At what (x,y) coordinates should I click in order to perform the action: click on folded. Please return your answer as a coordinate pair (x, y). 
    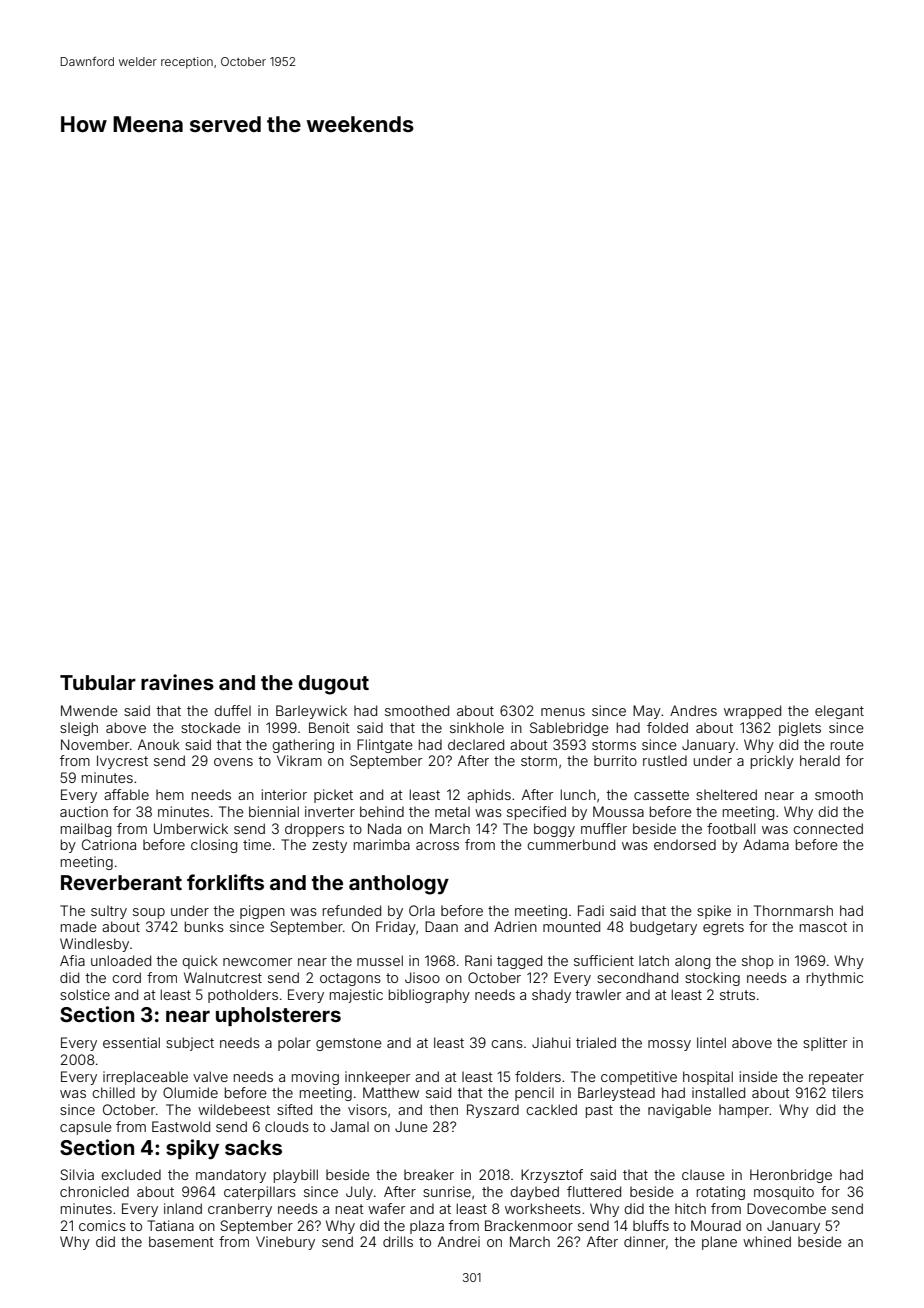
    Looking at the image, I should click on (667, 727).
